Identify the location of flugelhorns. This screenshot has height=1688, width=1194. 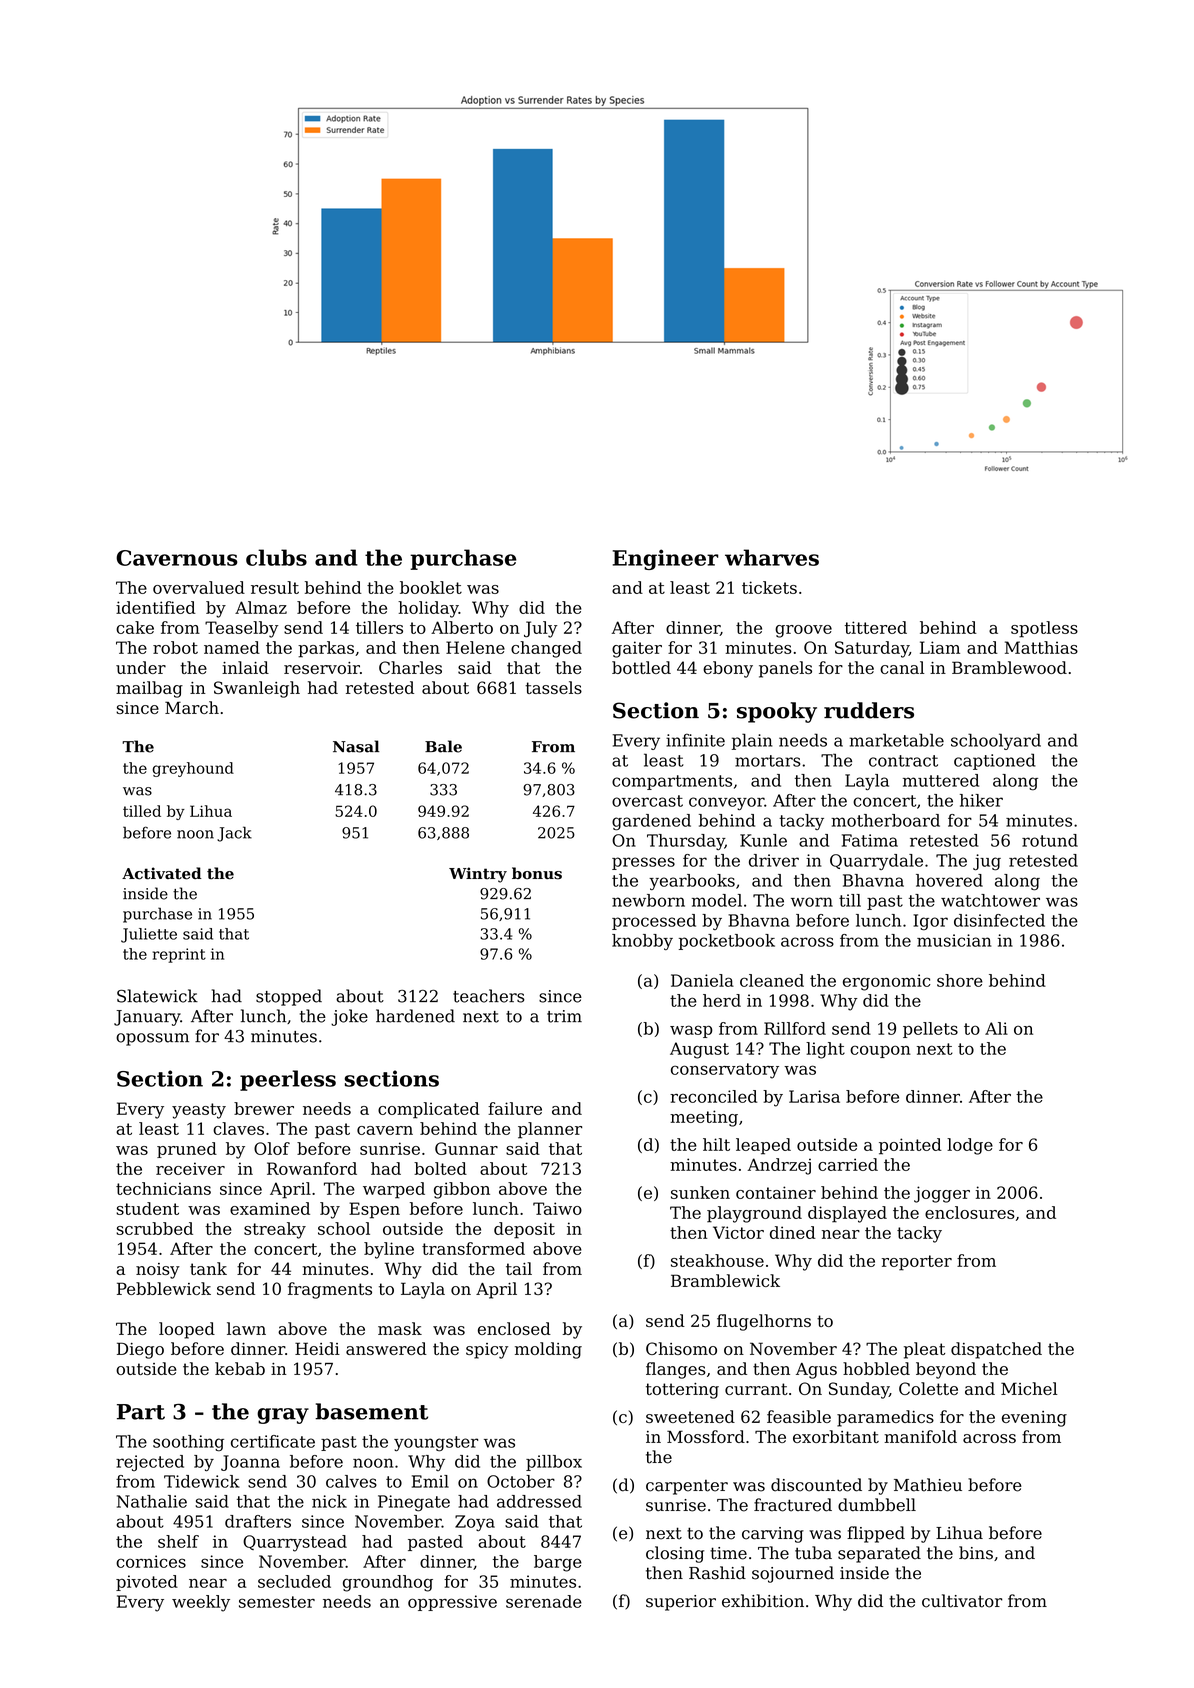
(764, 1322).
